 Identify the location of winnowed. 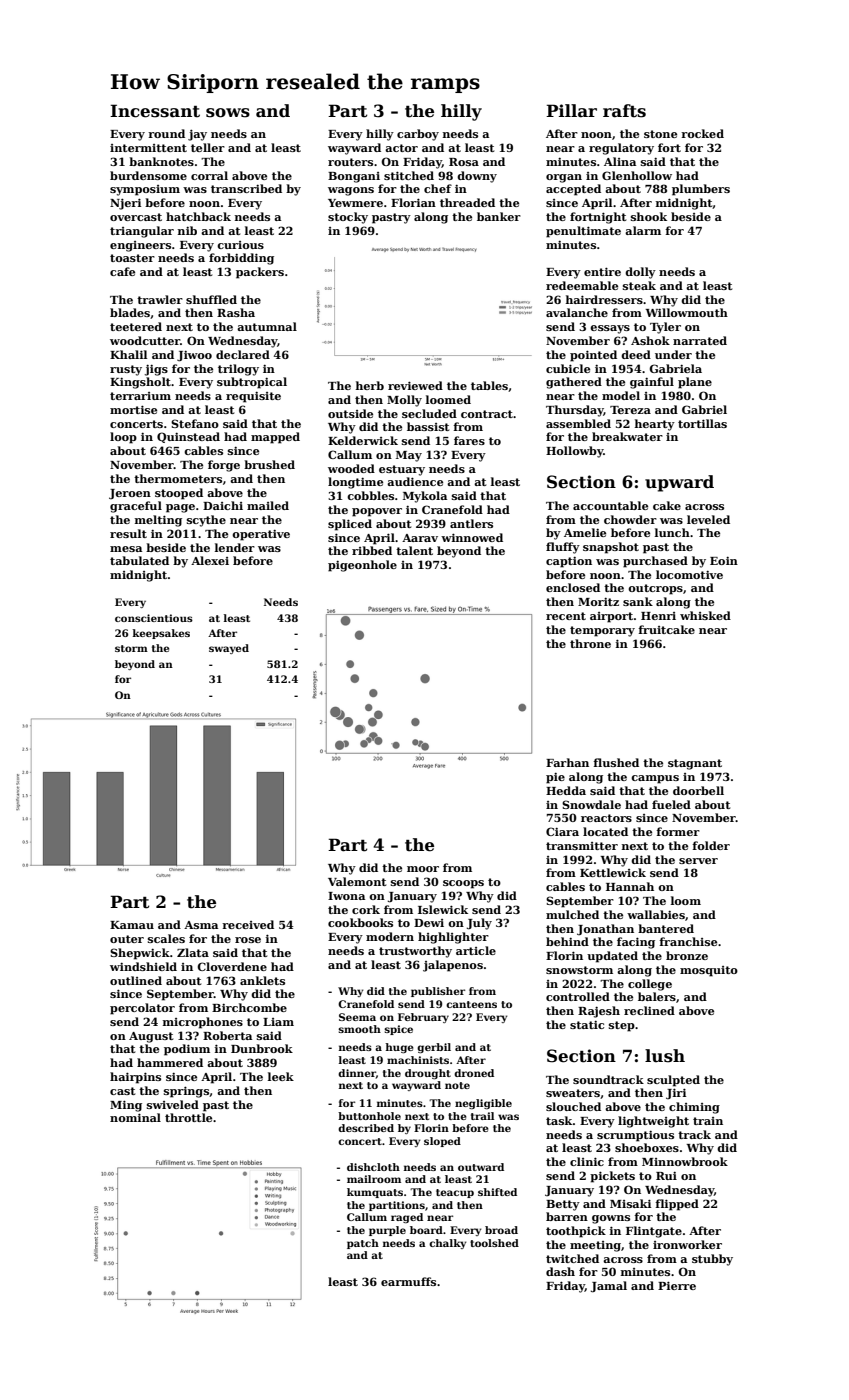
(472, 537).
